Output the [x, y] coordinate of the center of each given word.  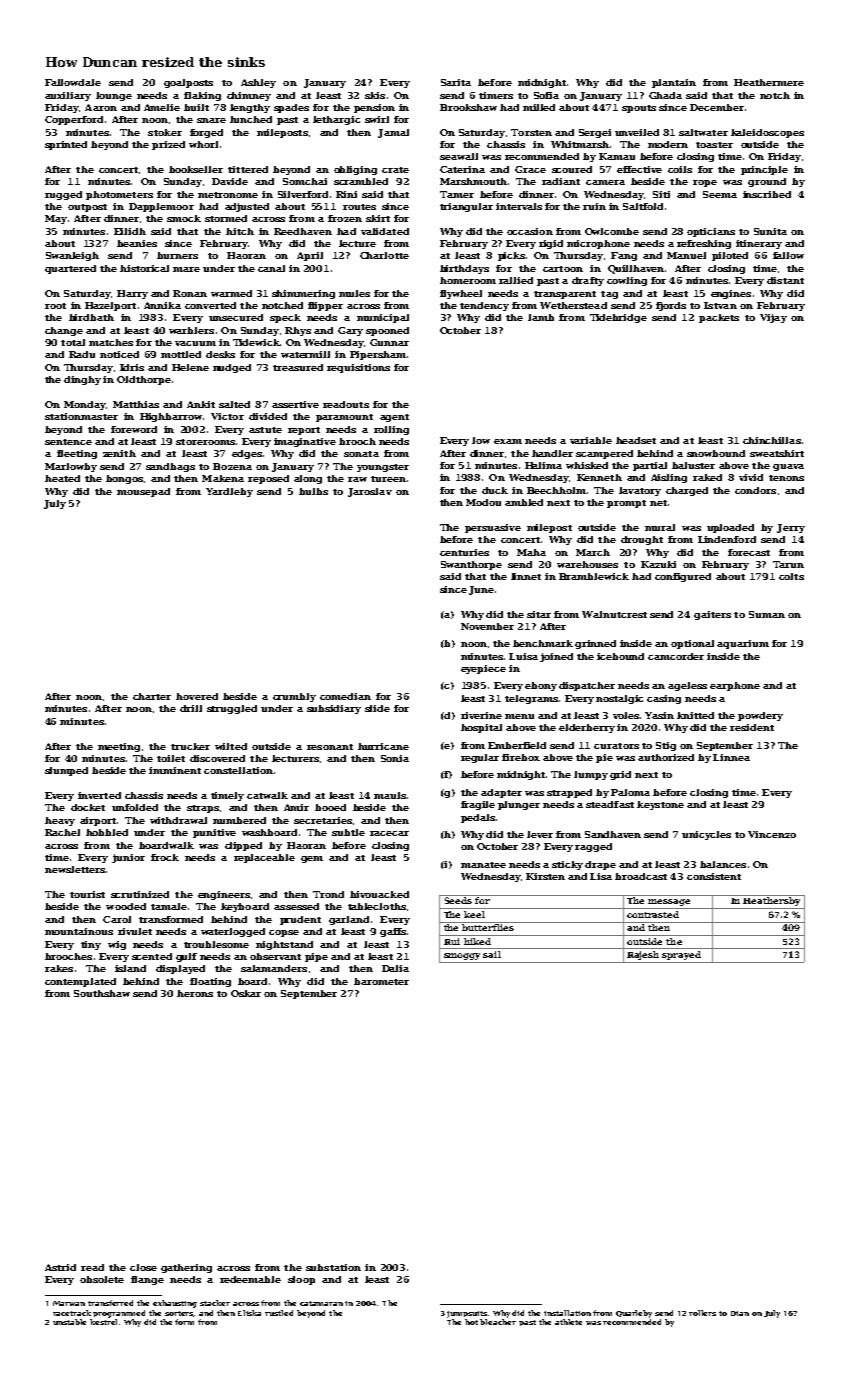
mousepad [143, 492]
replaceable [264, 858]
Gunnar [389, 342]
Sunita [770, 231]
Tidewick [256, 342]
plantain [674, 83]
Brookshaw [468, 107]
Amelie [162, 107]
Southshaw [102, 993]
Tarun [788, 564]
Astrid [60, 1267]
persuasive [493, 528]
